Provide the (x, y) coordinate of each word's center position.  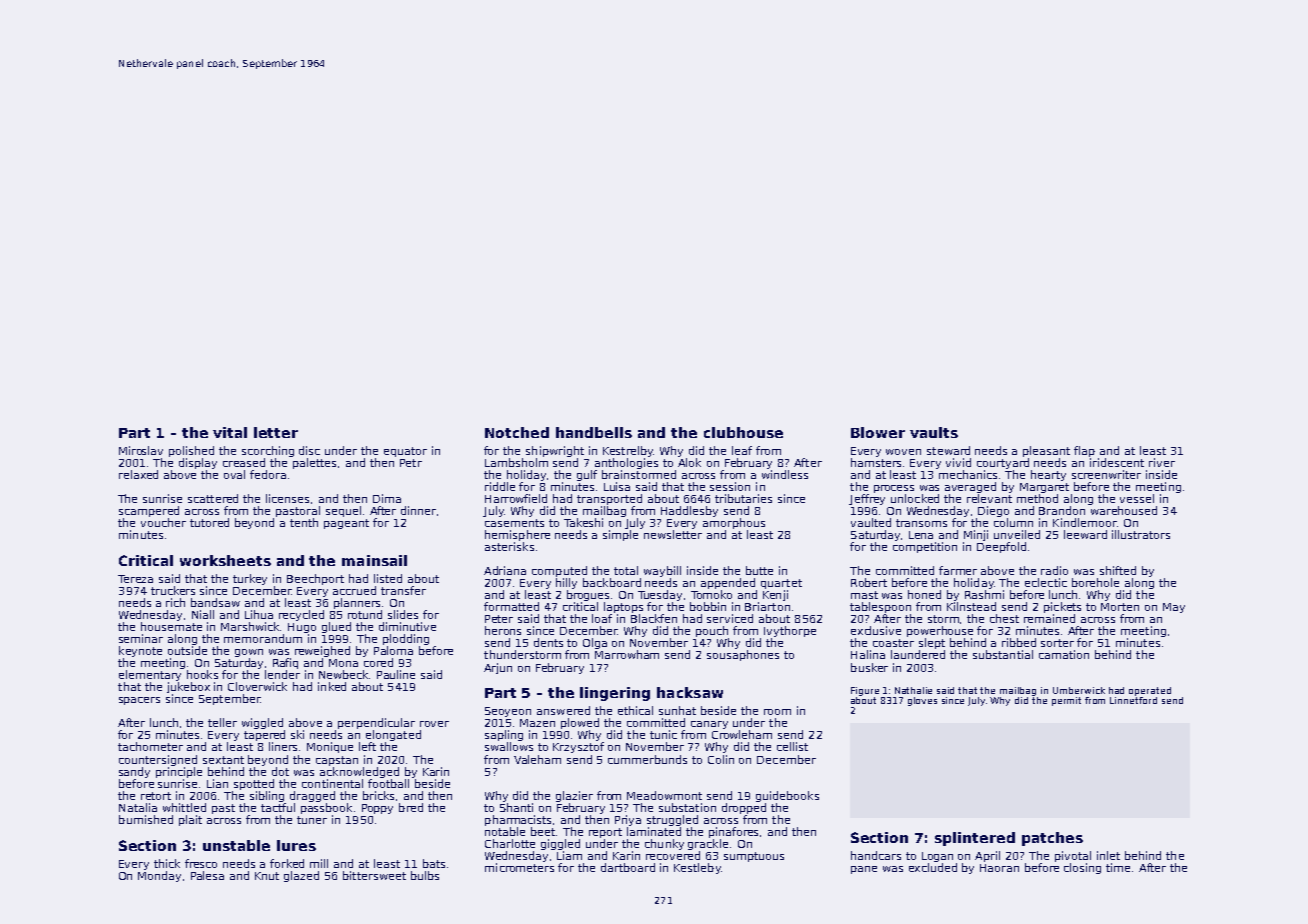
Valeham (537, 759)
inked (332, 686)
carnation (1064, 654)
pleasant (1046, 451)
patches (1052, 839)
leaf (742, 450)
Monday (159, 876)
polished (191, 451)
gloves (922, 701)
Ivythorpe (790, 631)
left (367, 746)
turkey (250, 579)
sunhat (677, 710)
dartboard (628, 867)
